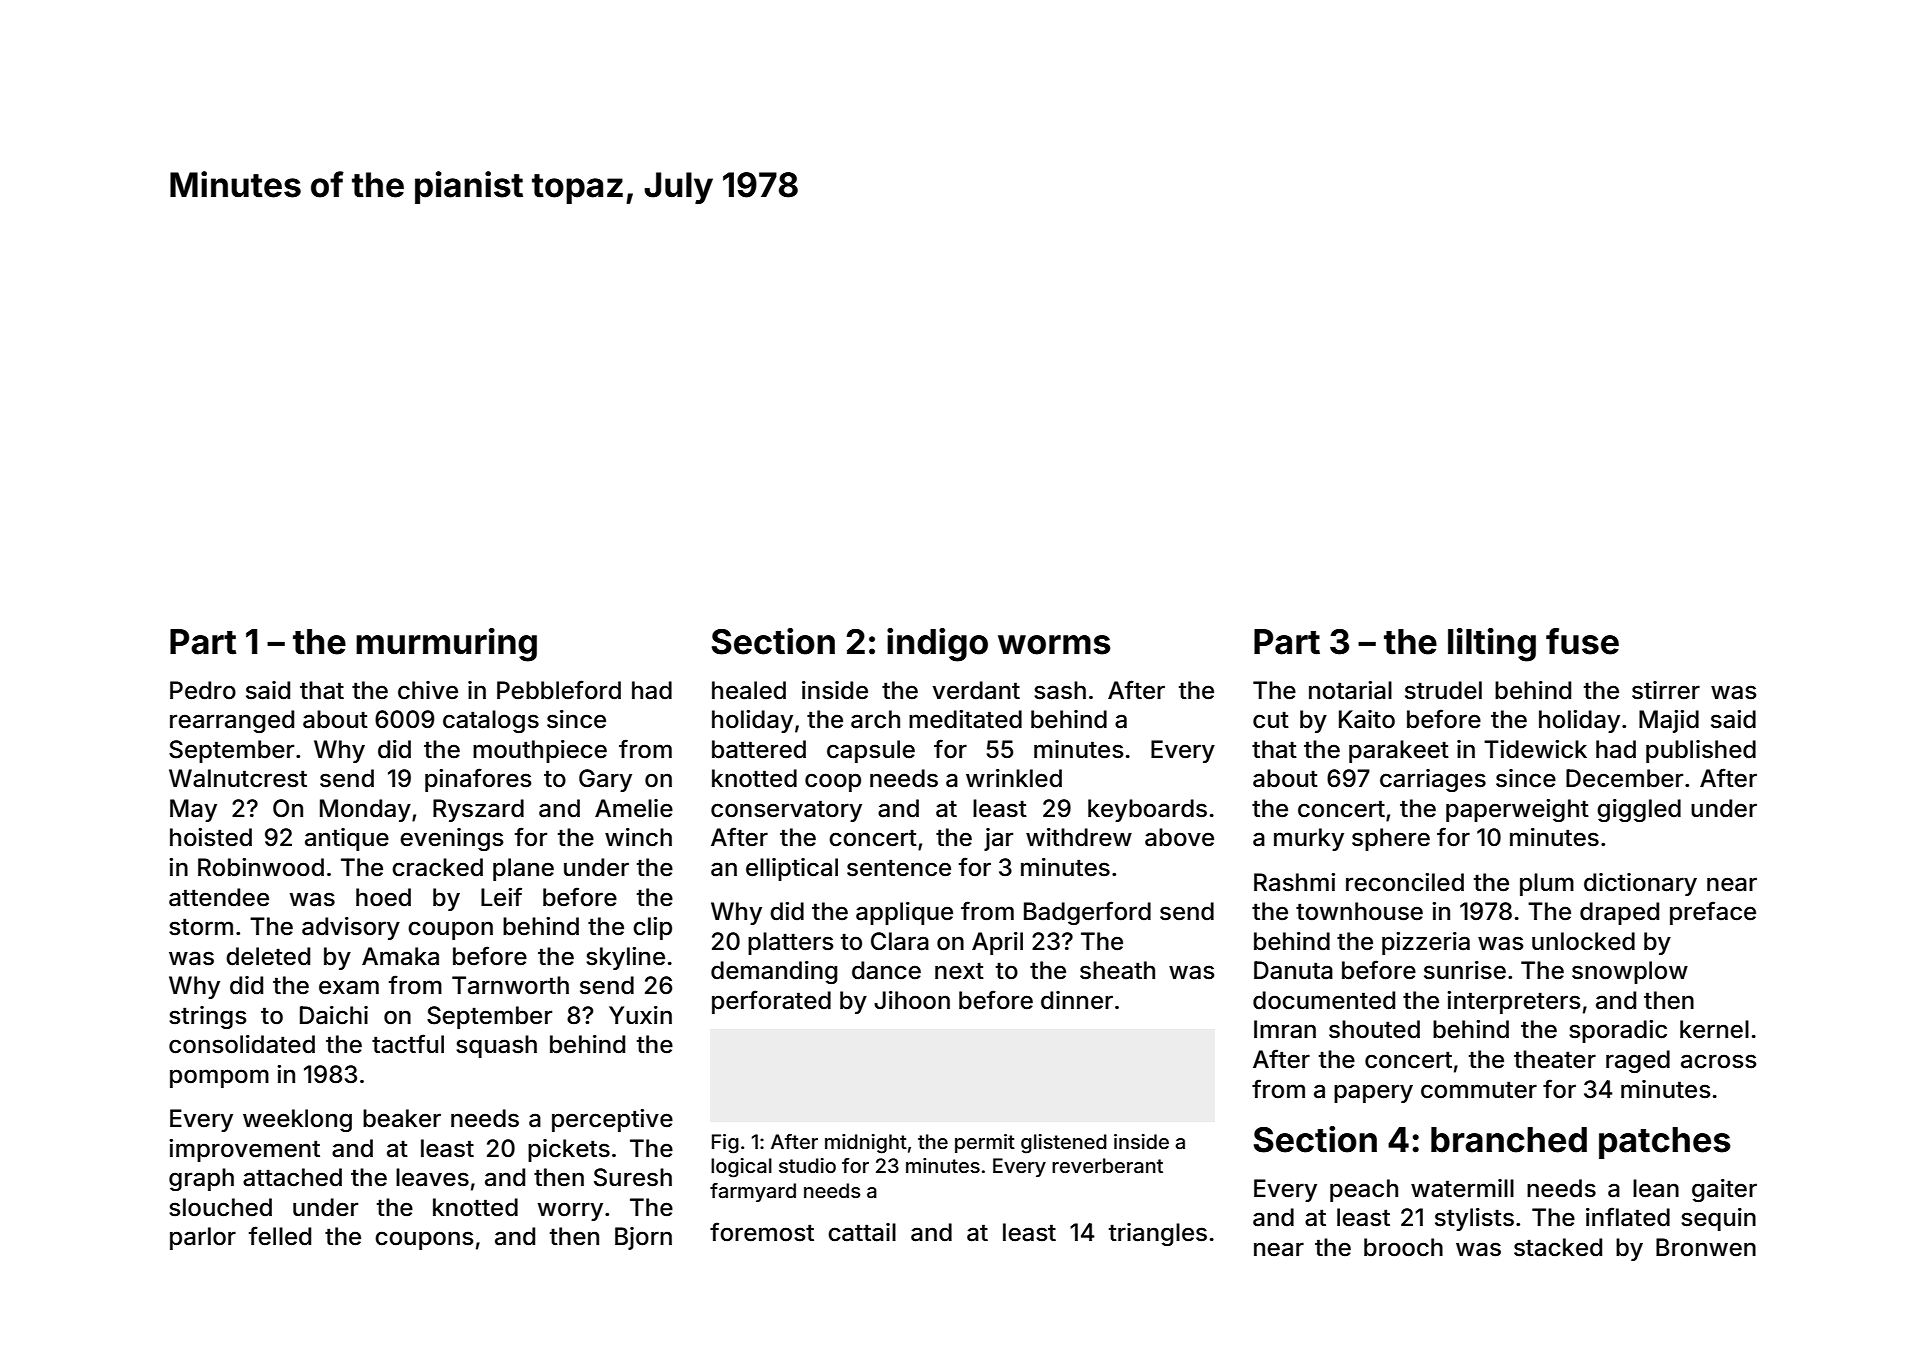 The width and height of the image is (1926, 1362). What do you see at coordinates (203, 1238) in the image?
I see `parlor` at bounding box center [203, 1238].
